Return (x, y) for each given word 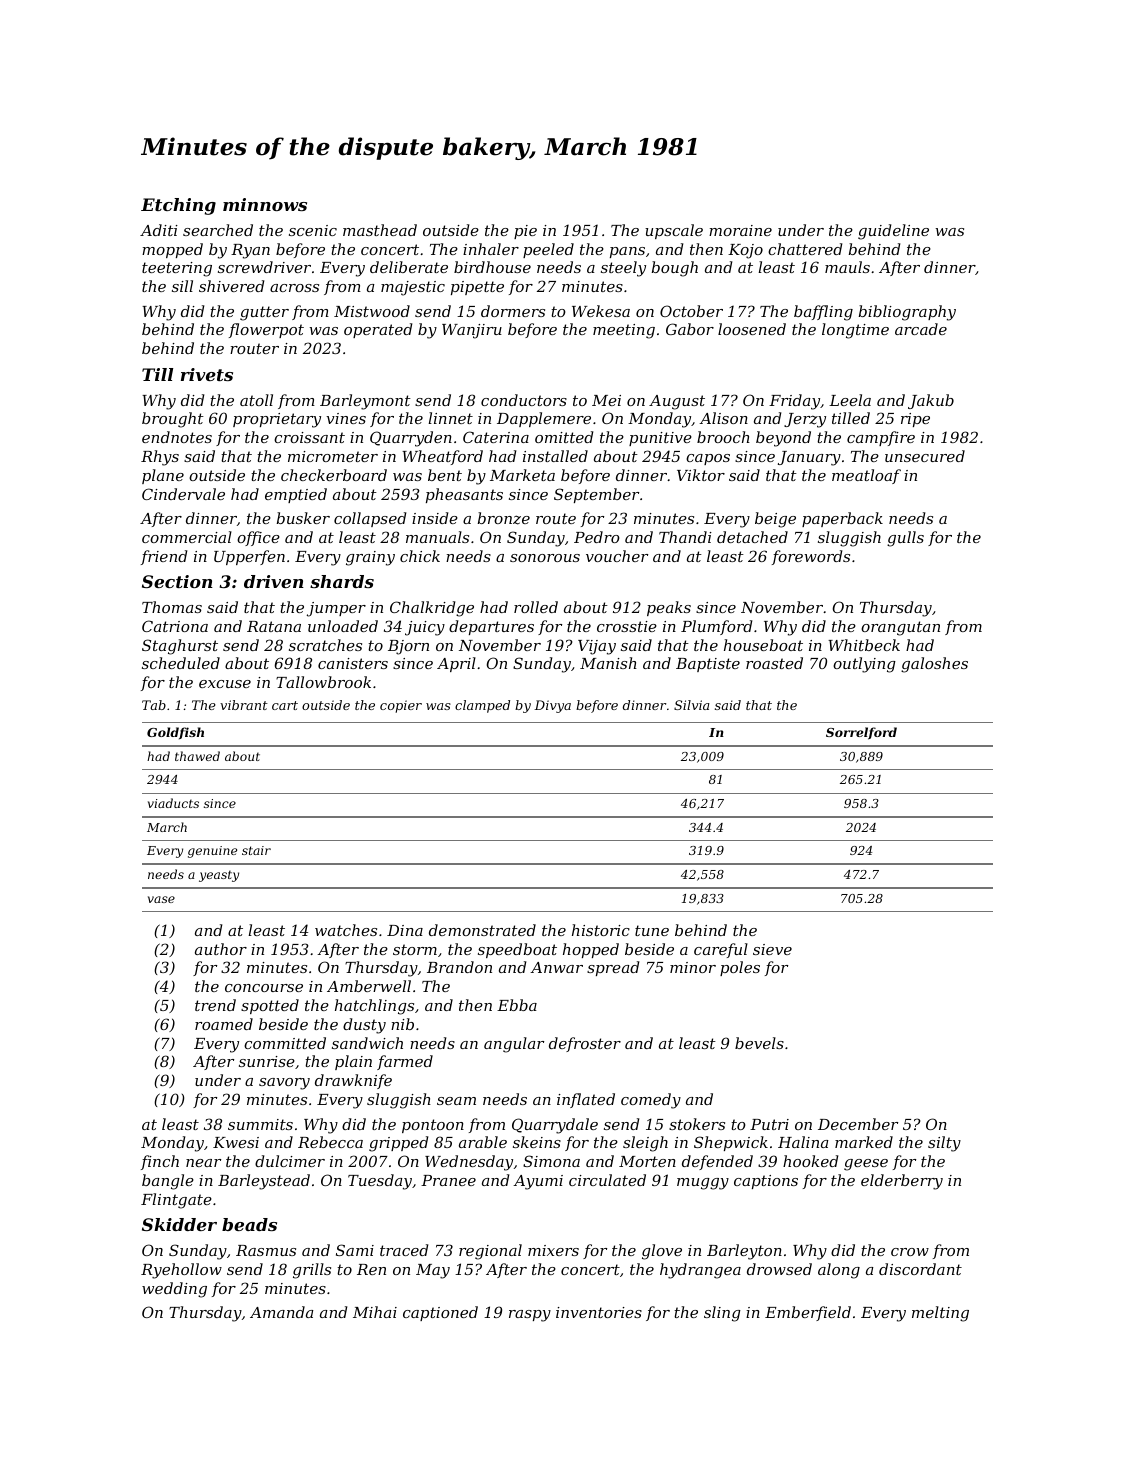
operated (378, 330)
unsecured (925, 456)
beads (249, 1224)
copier (401, 706)
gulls (905, 539)
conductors (524, 400)
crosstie (627, 626)
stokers (697, 1124)
